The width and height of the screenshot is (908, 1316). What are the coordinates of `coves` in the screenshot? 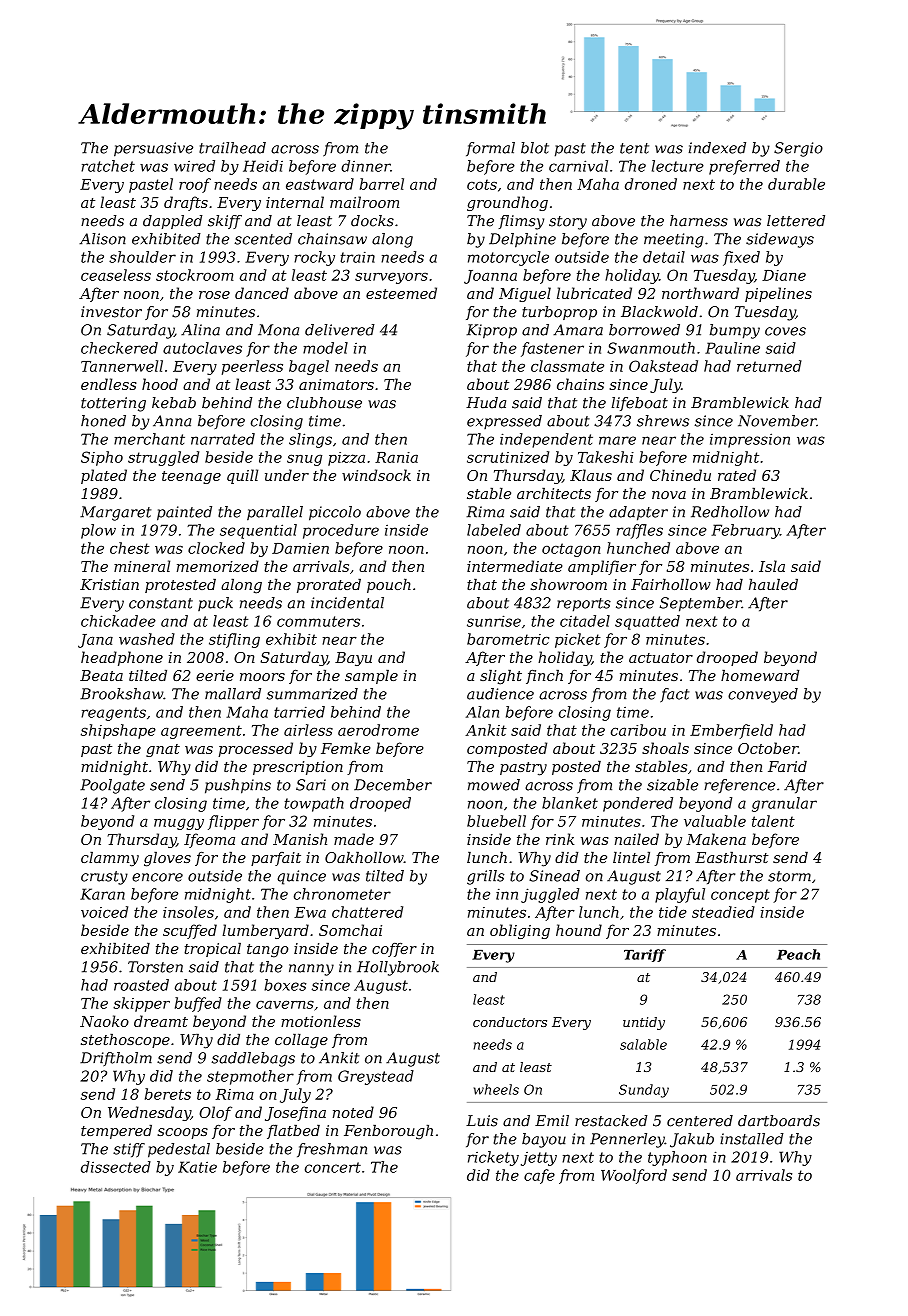 It's located at (785, 331).
